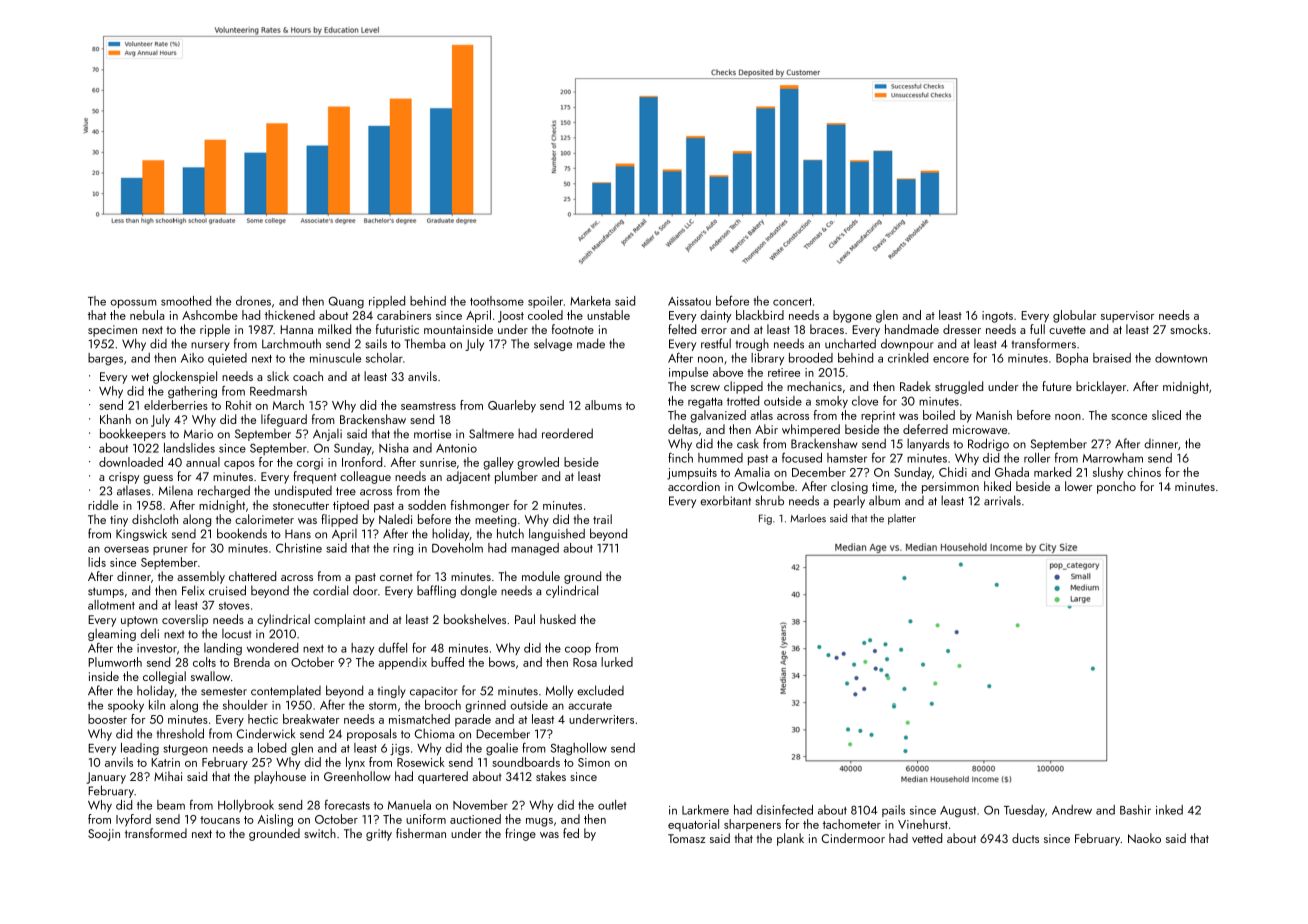  Describe the element at coordinates (1072, 810) in the screenshot. I see `Andrew` at that location.
